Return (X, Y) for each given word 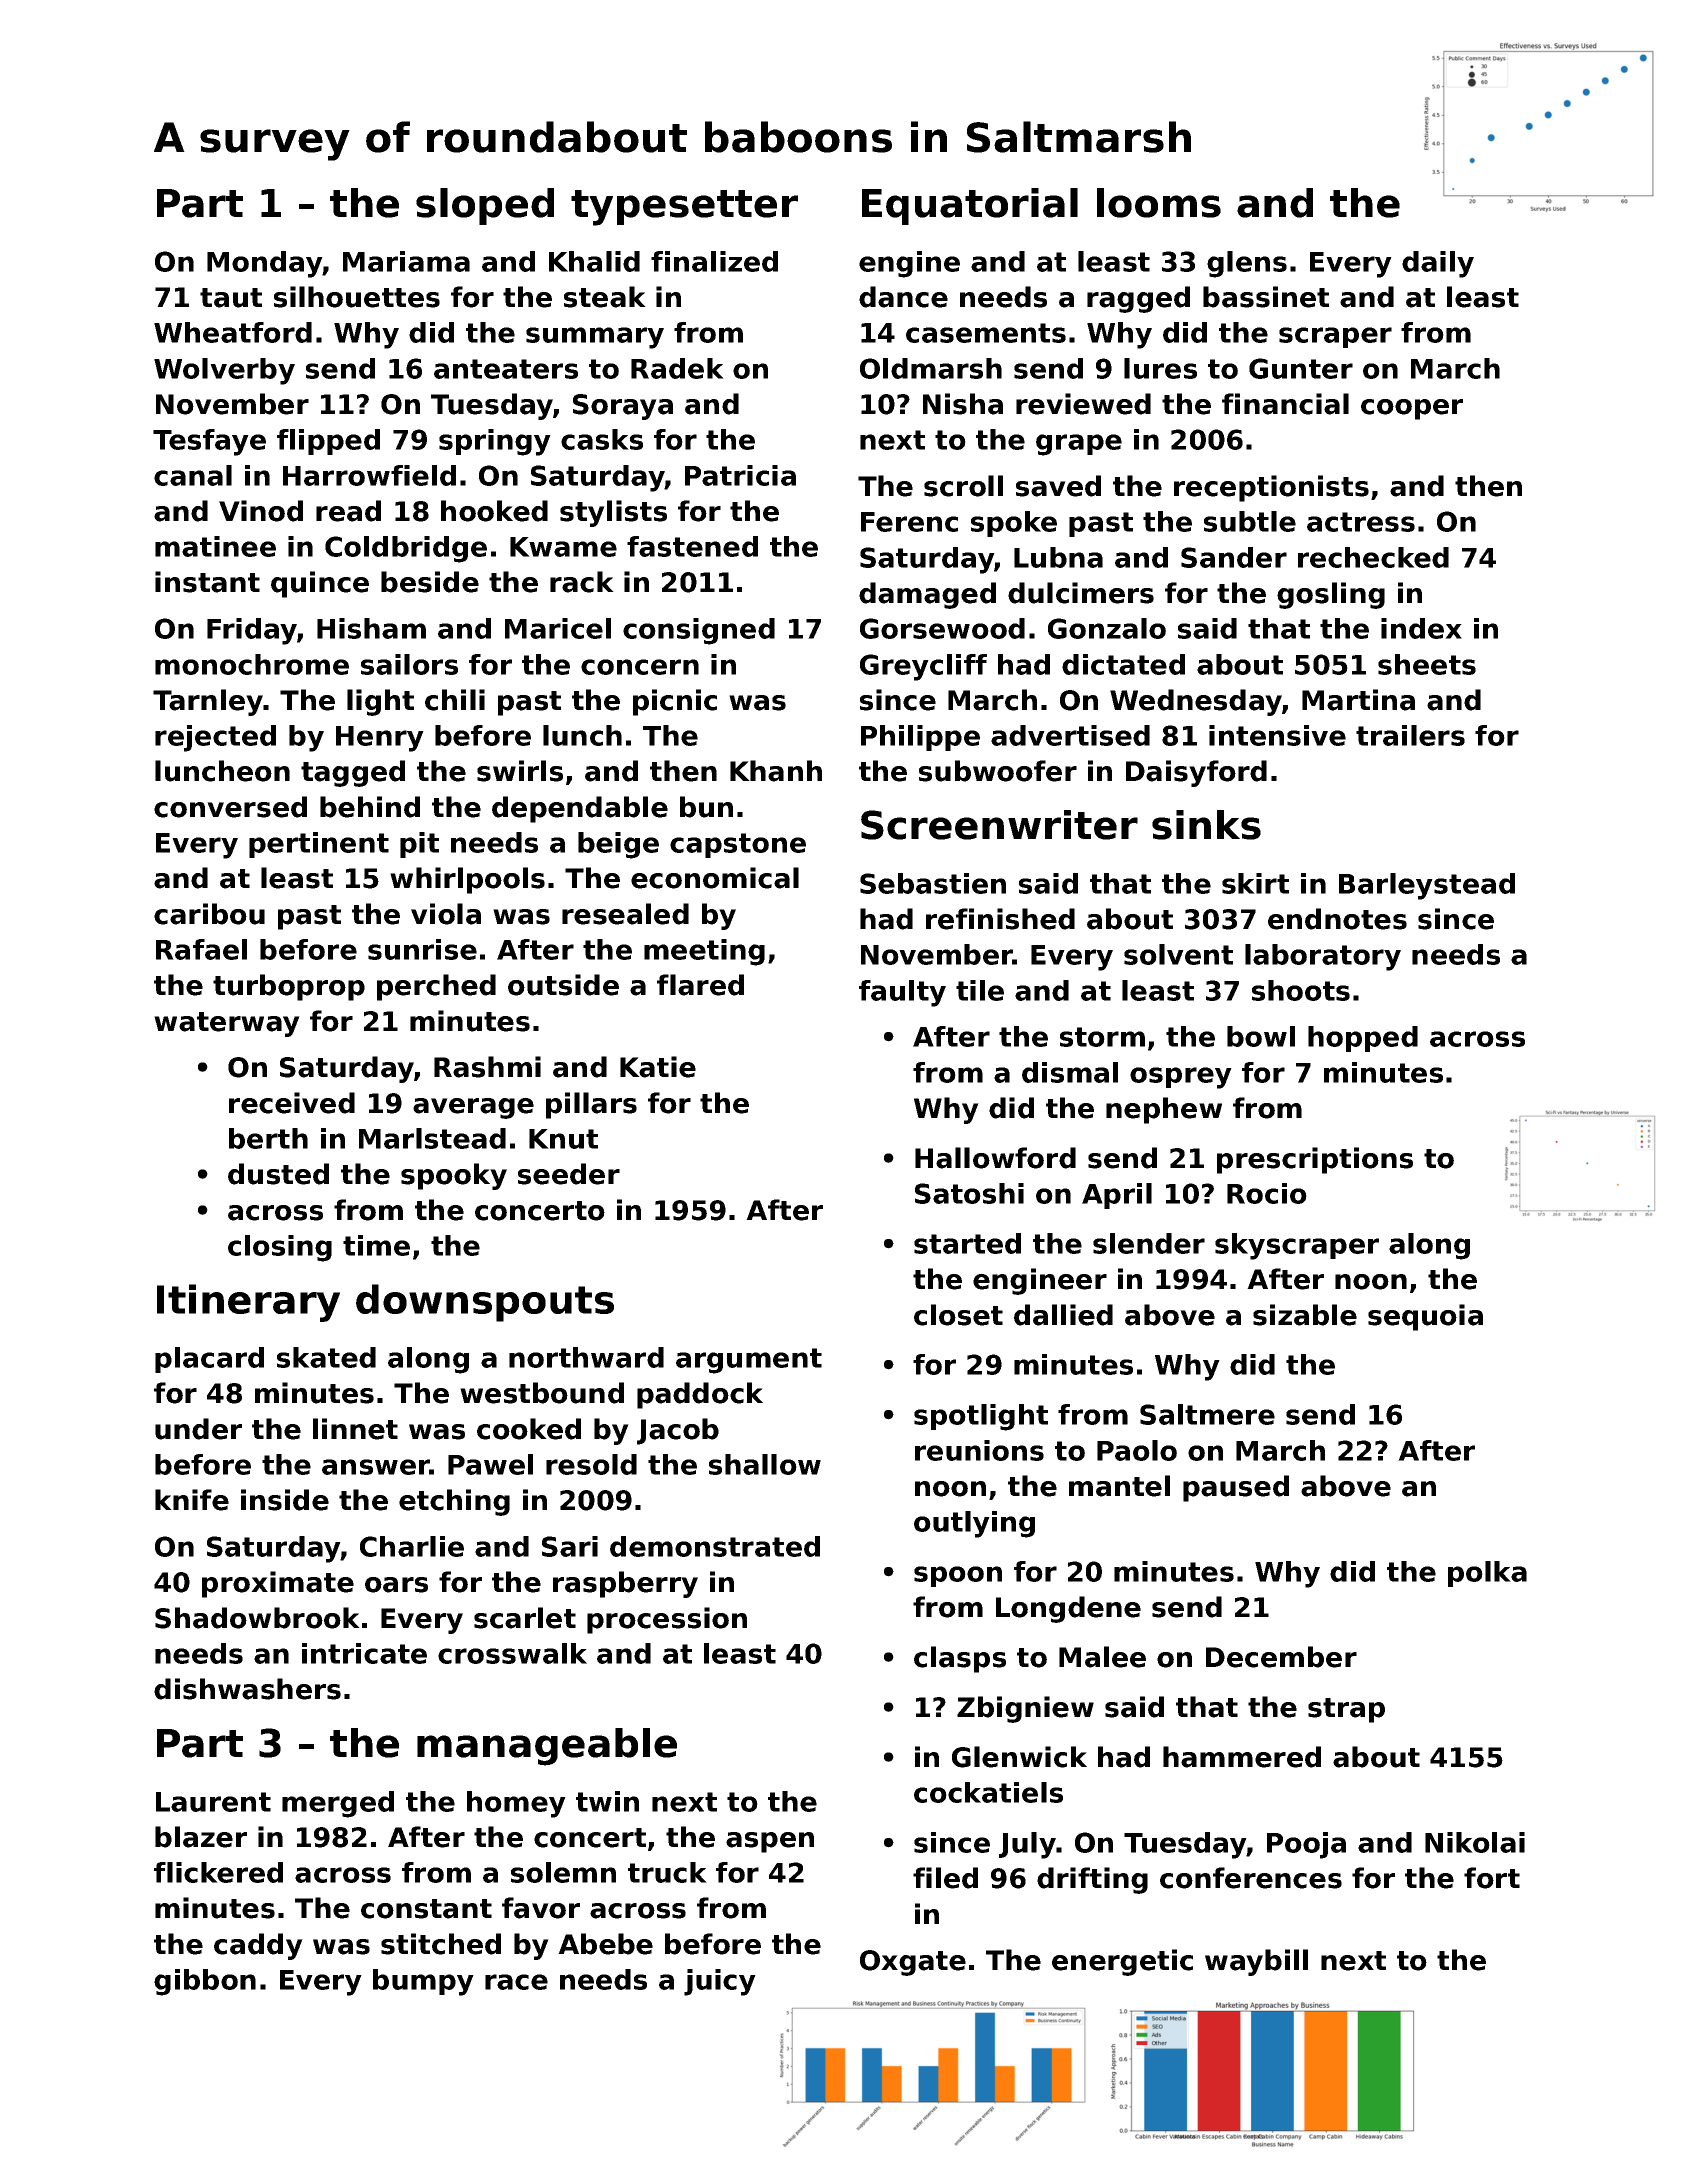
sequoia (1425, 1317)
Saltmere (1207, 1414)
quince (320, 584)
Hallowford (995, 1158)
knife (192, 1500)
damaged (927, 595)
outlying (974, 1524)
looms (1159, 203)
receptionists (1271, 488)
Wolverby (224, 371)
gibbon (205, 1982)
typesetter (684, 208)
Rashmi (487, 1067)
